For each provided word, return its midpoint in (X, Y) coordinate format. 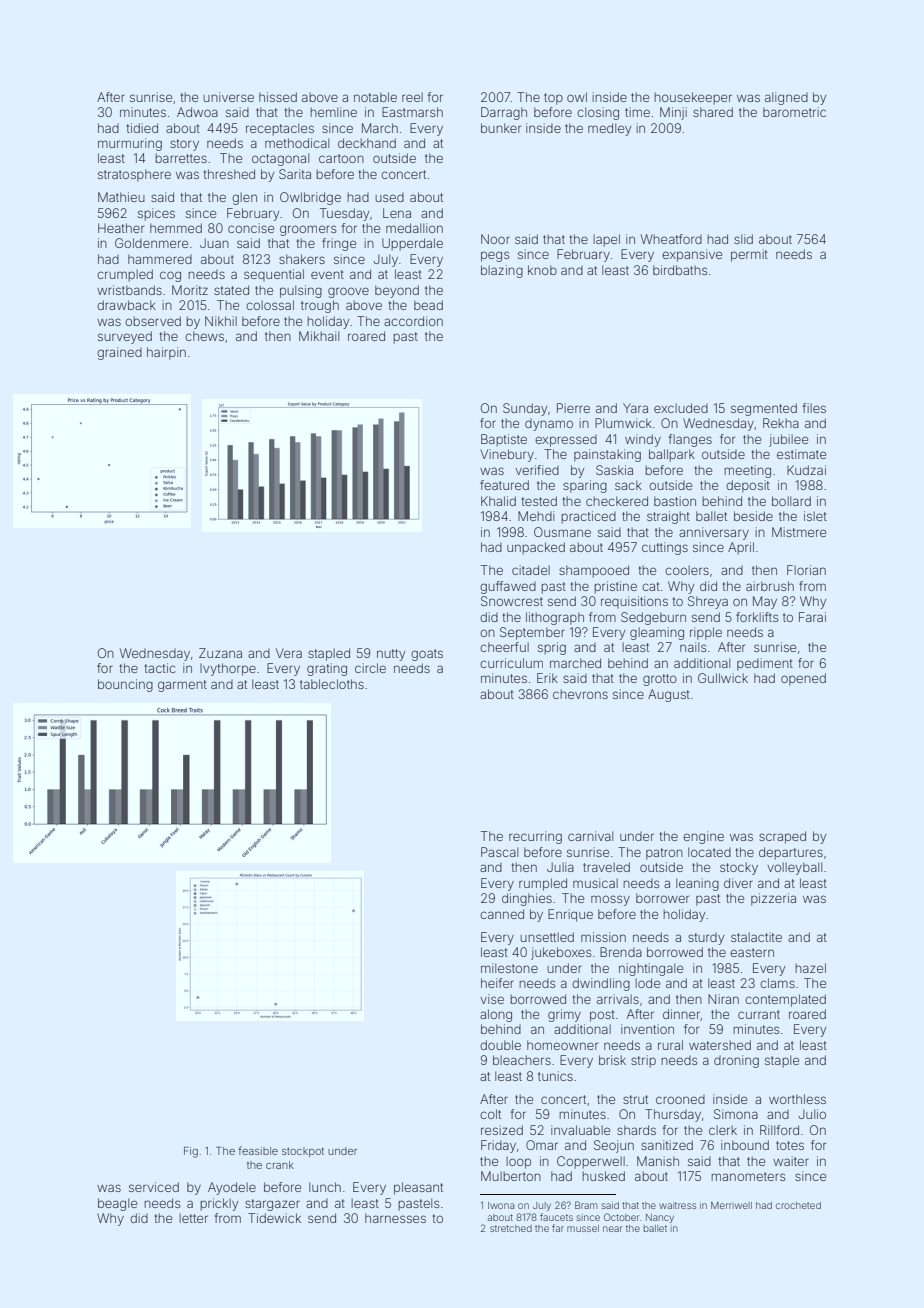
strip (643, 1061)
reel (412, 97)
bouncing (125, 685)
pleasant (418, 1188)
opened (803, 679)
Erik (547, 678)
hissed (278, 97)
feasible (258, 1150)
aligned (786, 98)
